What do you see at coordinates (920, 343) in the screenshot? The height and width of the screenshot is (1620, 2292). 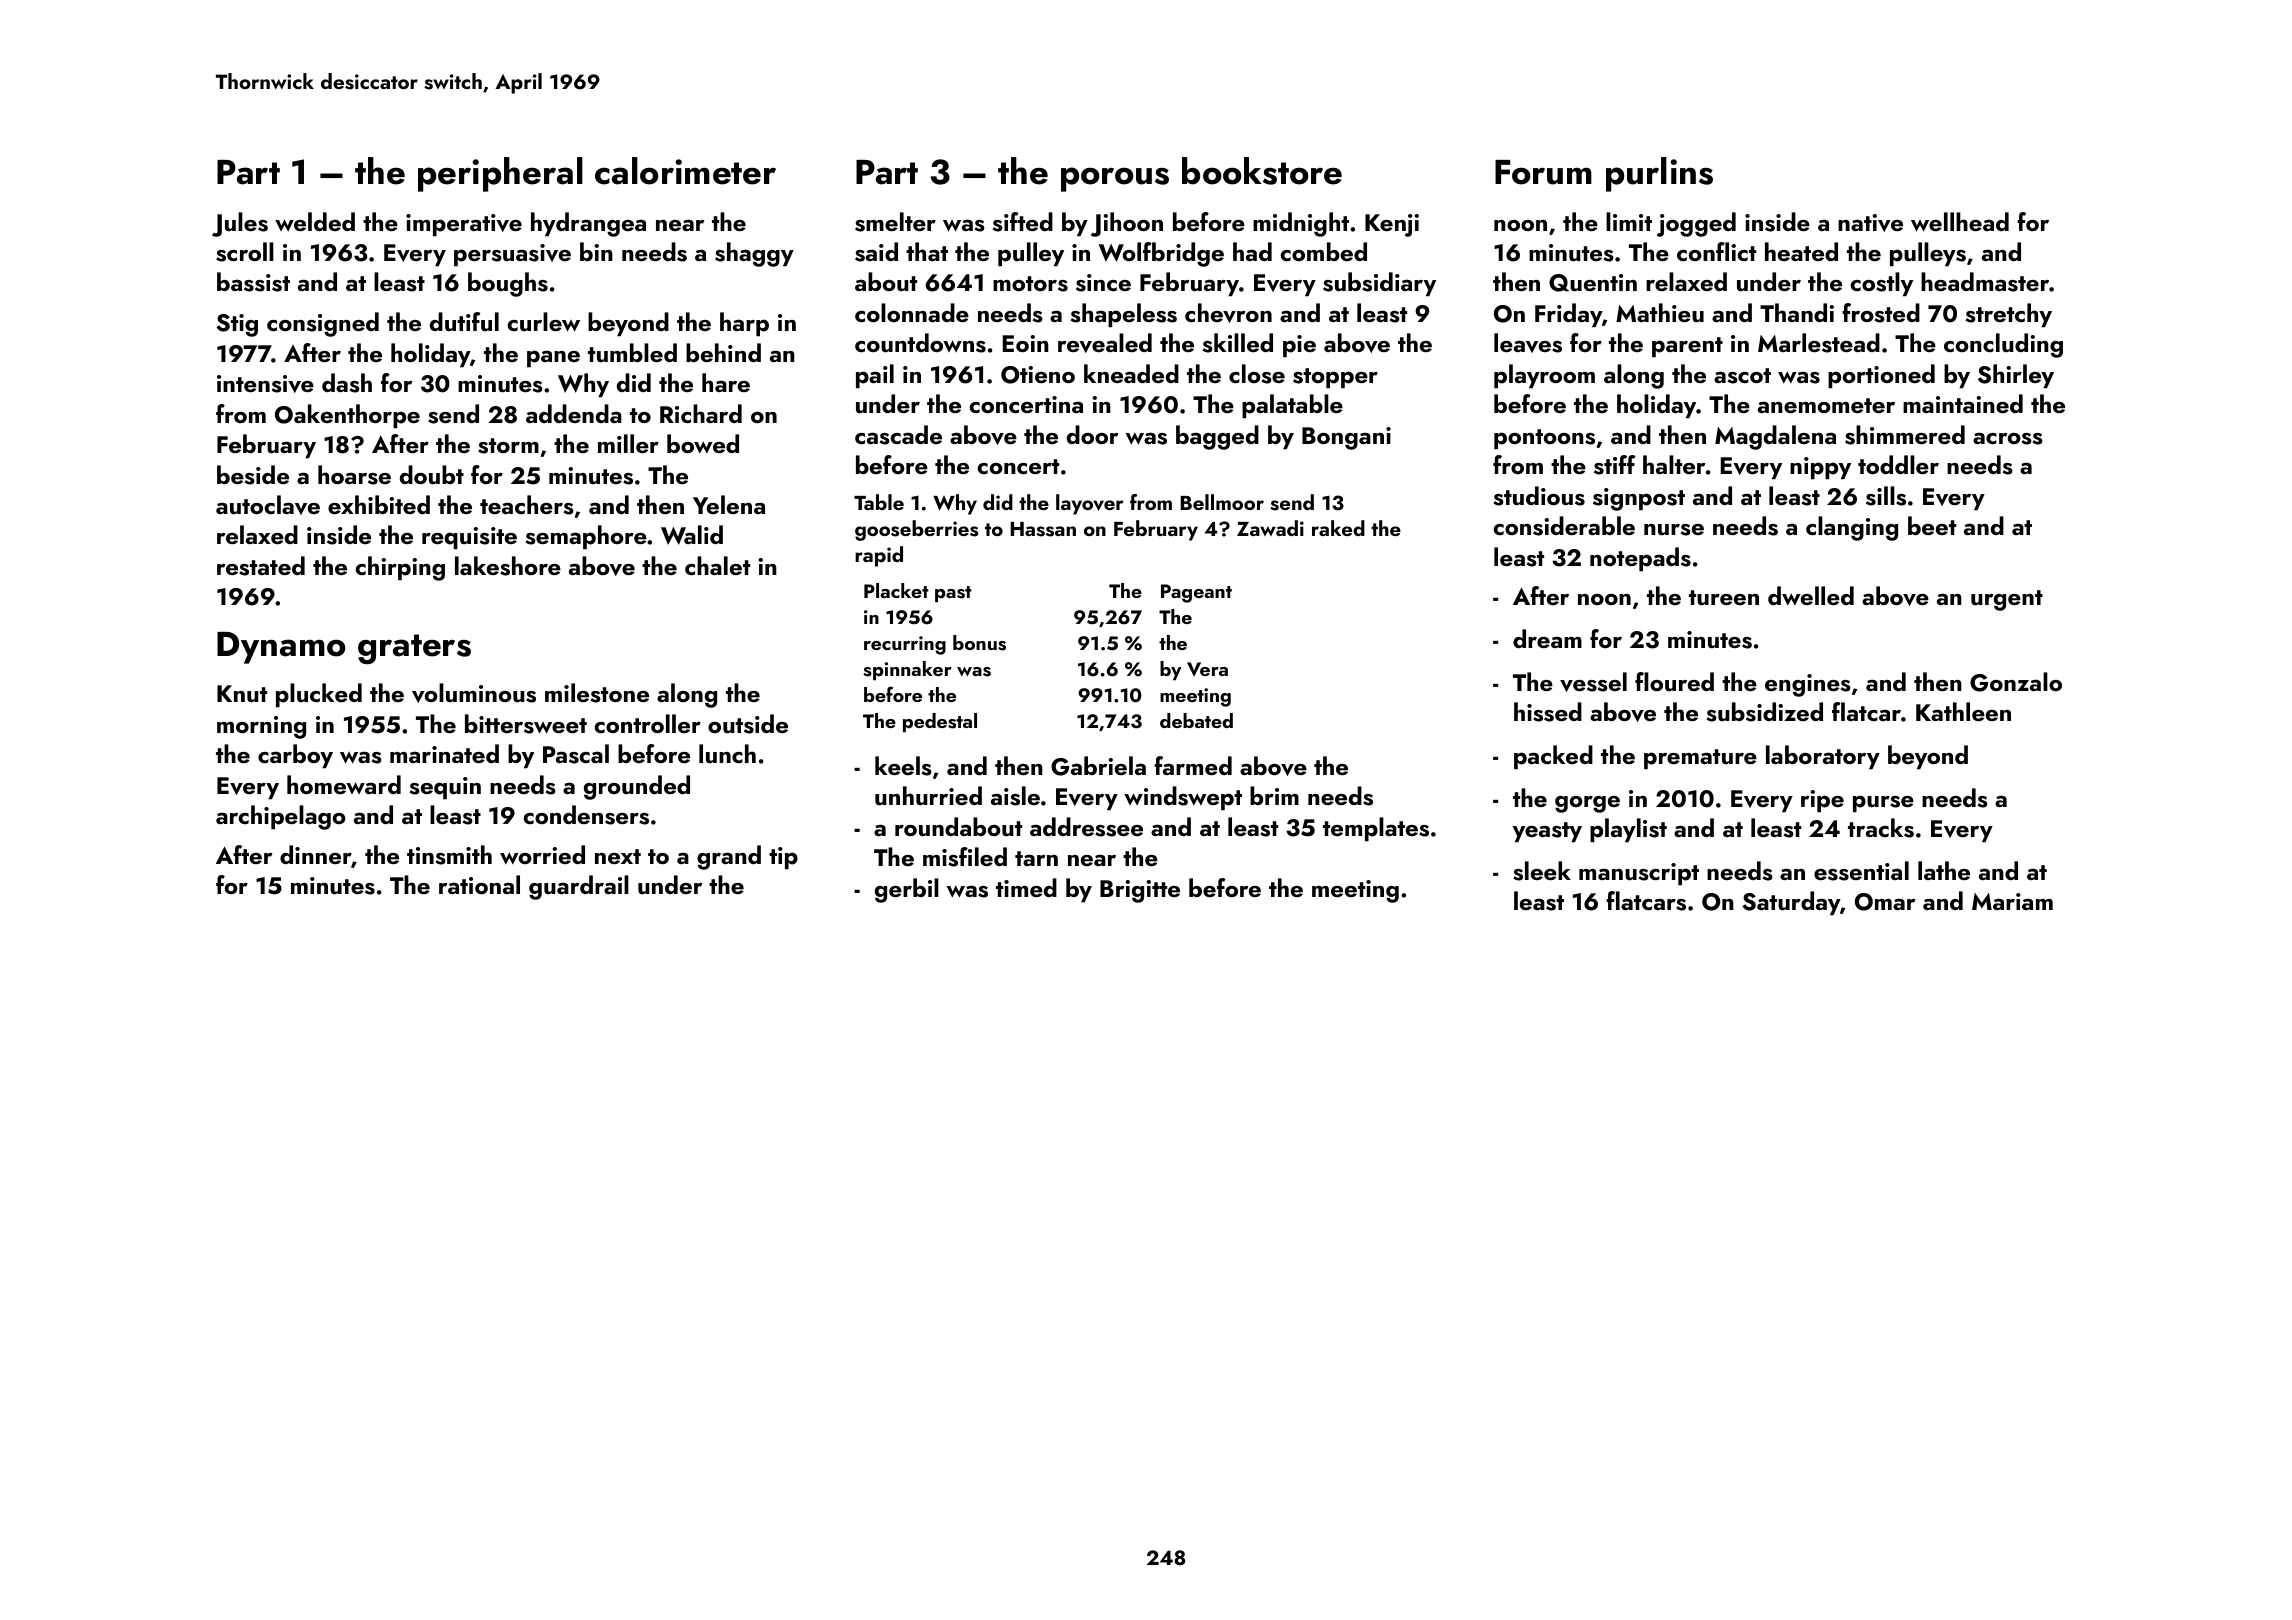 I see `countdowns` at bounding box center [920, 343].
